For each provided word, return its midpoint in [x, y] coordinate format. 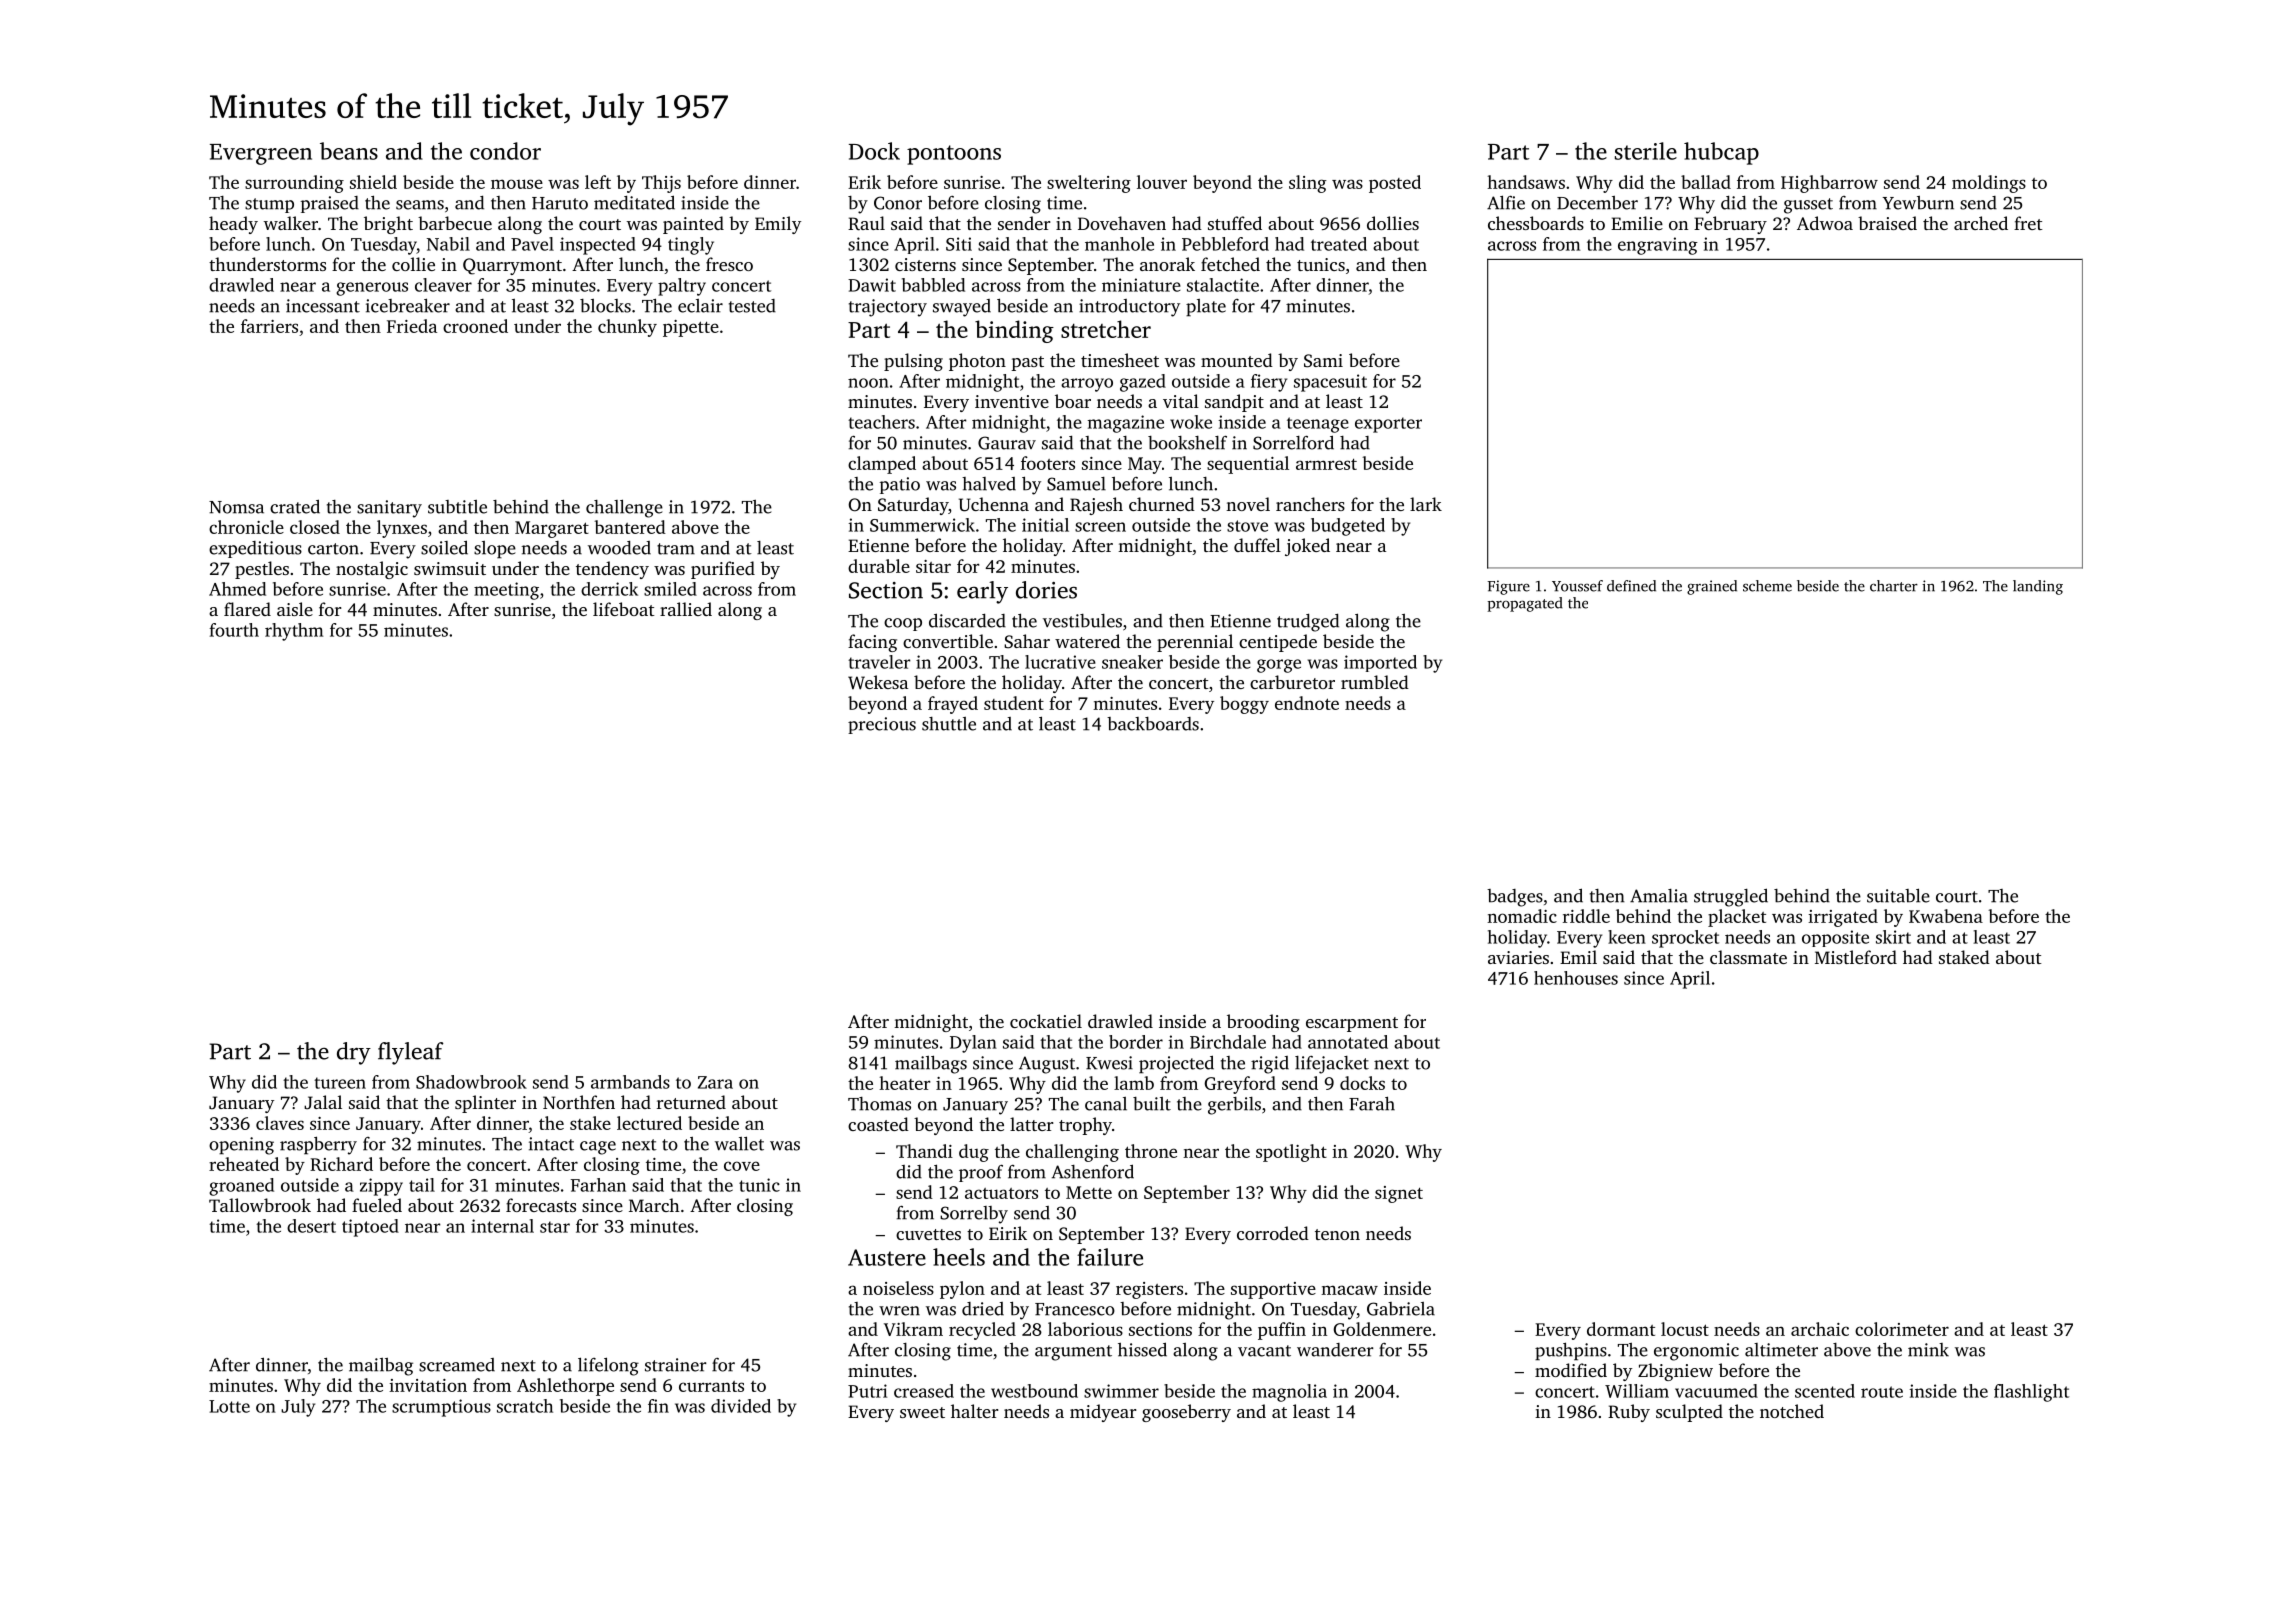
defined [1631, 586]
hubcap [1721, 153]
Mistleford [1856, 957]
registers [1149, 1290]
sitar [933, 566]
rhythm [294, 632]
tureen [340, 1083]
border [1136, 1042]
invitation [428, 1385]
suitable [1898, 895]
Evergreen [261, 154]
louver [1162, 182]
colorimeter [1902, 1329]
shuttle [949, 724]
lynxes [402, 529]
